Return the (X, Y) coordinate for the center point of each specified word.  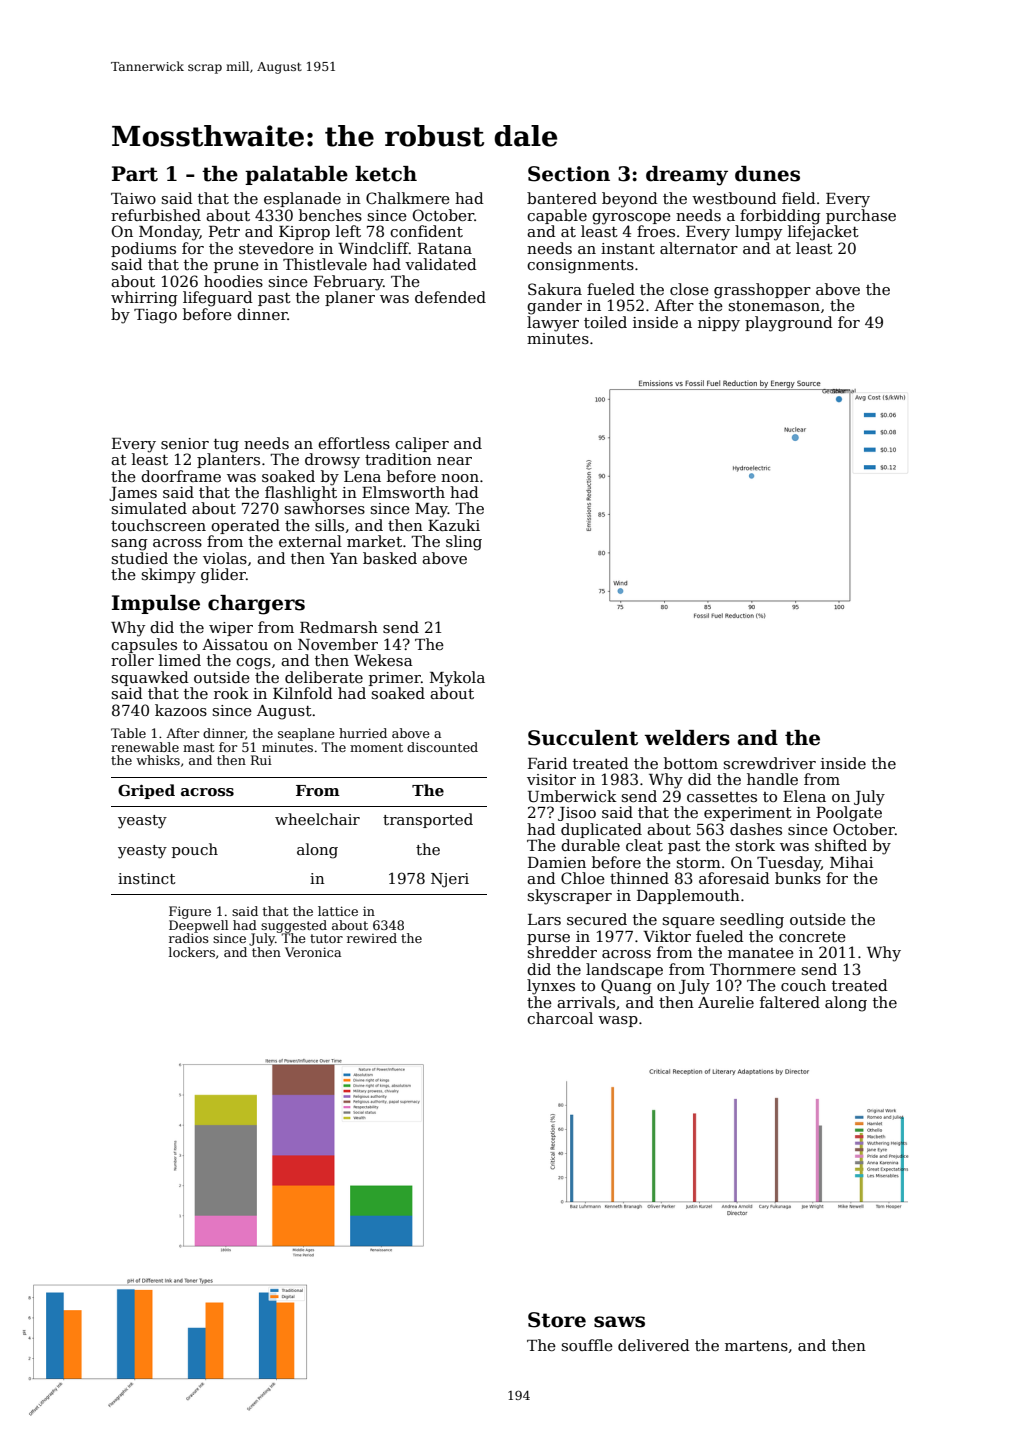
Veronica (313, 952)
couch (803, 985)
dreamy (687, 176)
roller (132, 660)
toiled (605, 322)
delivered (654, 1345)
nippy (719, 324)
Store (557, 1320)
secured (597, 919)
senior (185, 443)
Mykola (457, 679)
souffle (587, 1345)
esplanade (302, 199)
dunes (767, 174)
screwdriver (770, 763)
